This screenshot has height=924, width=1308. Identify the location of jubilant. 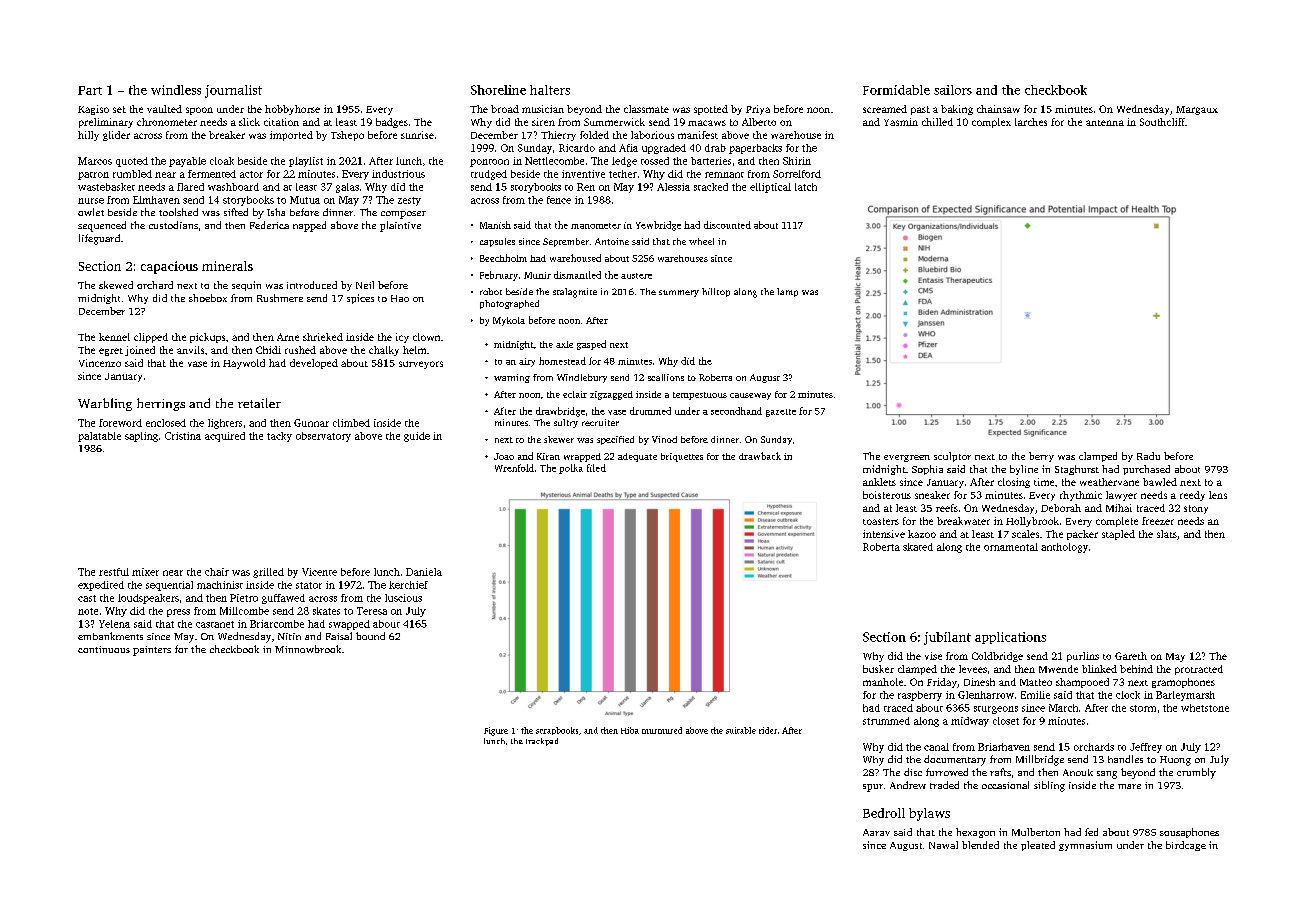
(947, 638).
